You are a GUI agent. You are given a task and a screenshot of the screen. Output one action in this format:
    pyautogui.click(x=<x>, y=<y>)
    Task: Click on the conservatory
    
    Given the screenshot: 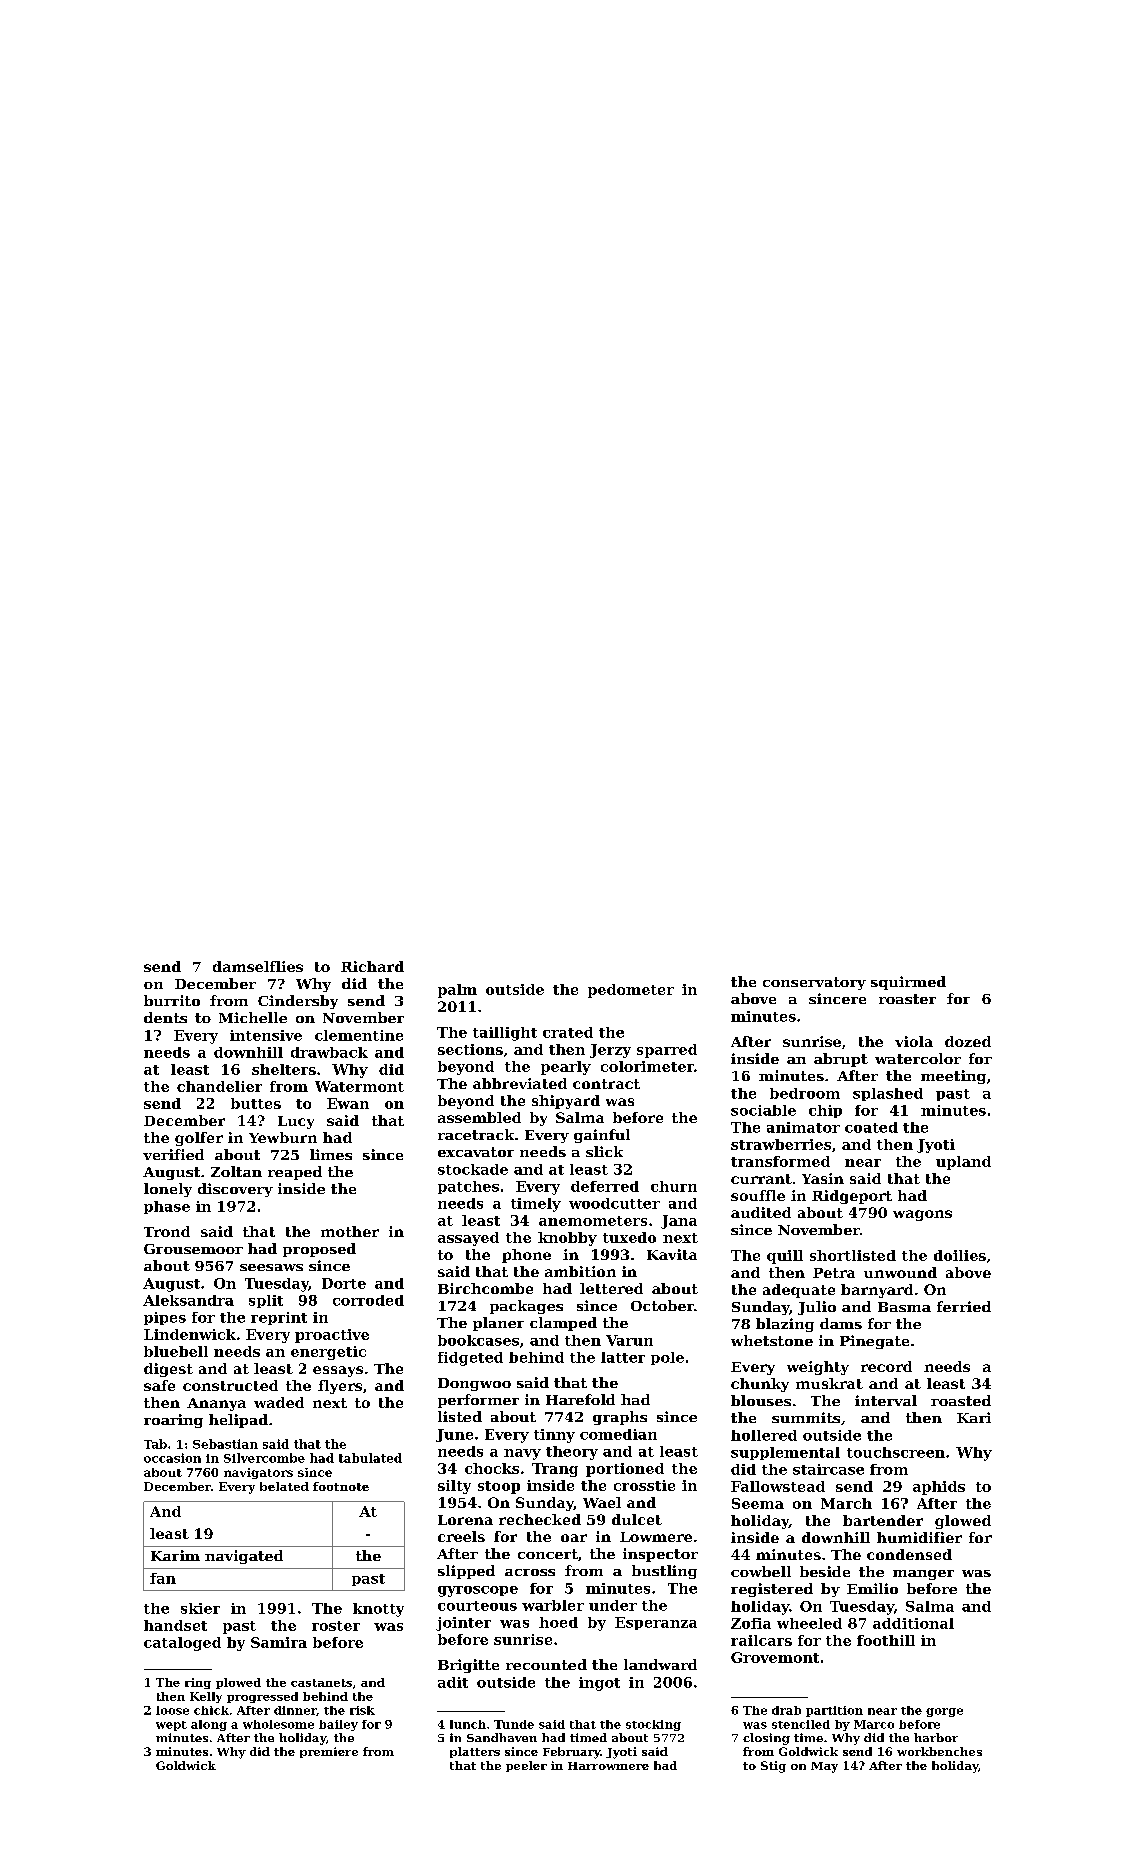 What is the action you would take?
    pyautogui.click(x=814, y=983)
